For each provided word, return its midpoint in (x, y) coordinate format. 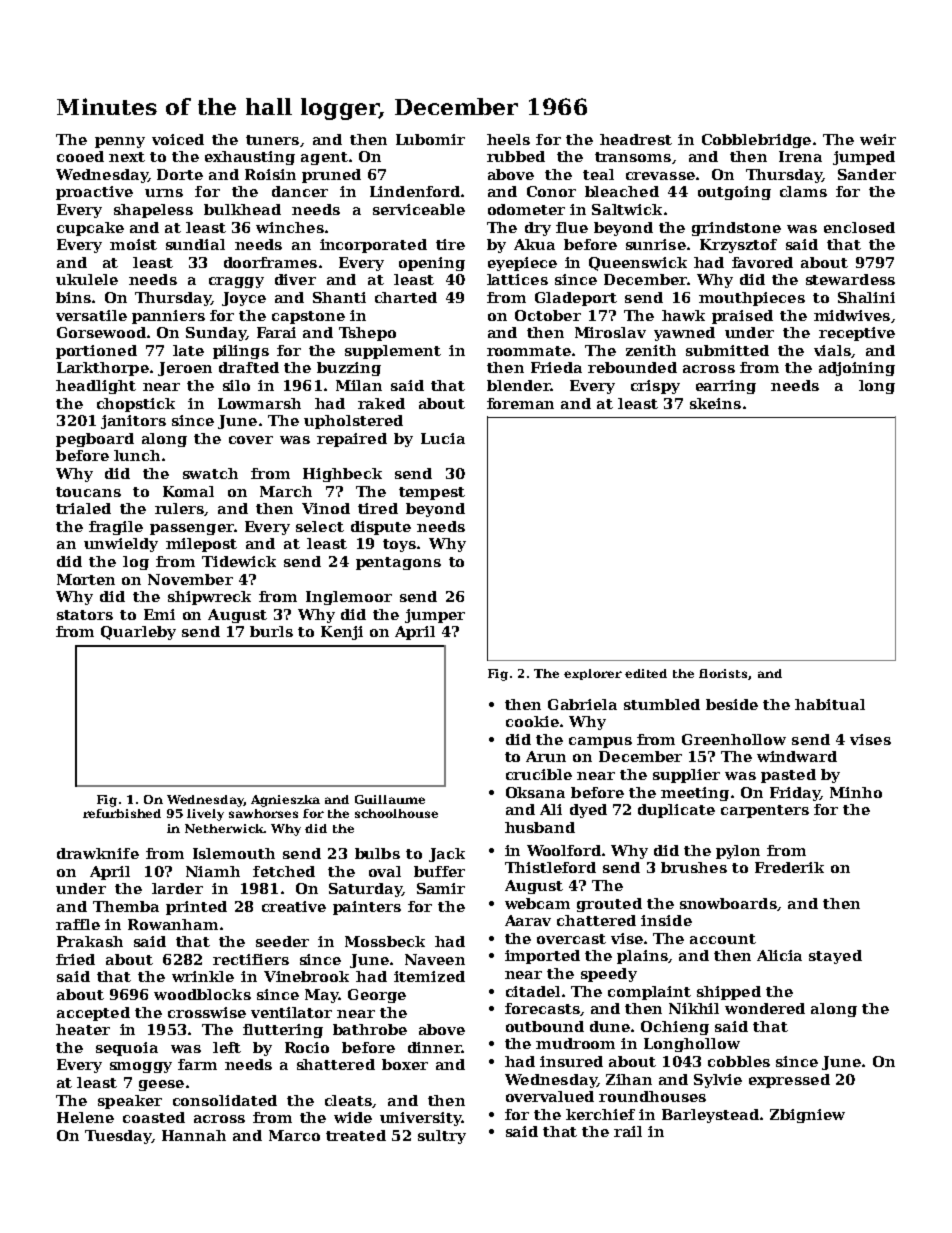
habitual (830, 704)
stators (85, 615)
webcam (537, 903)
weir (878, 139)
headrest (636, 139)
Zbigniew (807, 1116)
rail (628, 1131)
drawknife (98, 853)
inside (666, 920)
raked (381, 403)
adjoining (857, 369)
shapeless (153, 211)
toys (399, 545)
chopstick (136, 405)
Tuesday (118, 1137)
